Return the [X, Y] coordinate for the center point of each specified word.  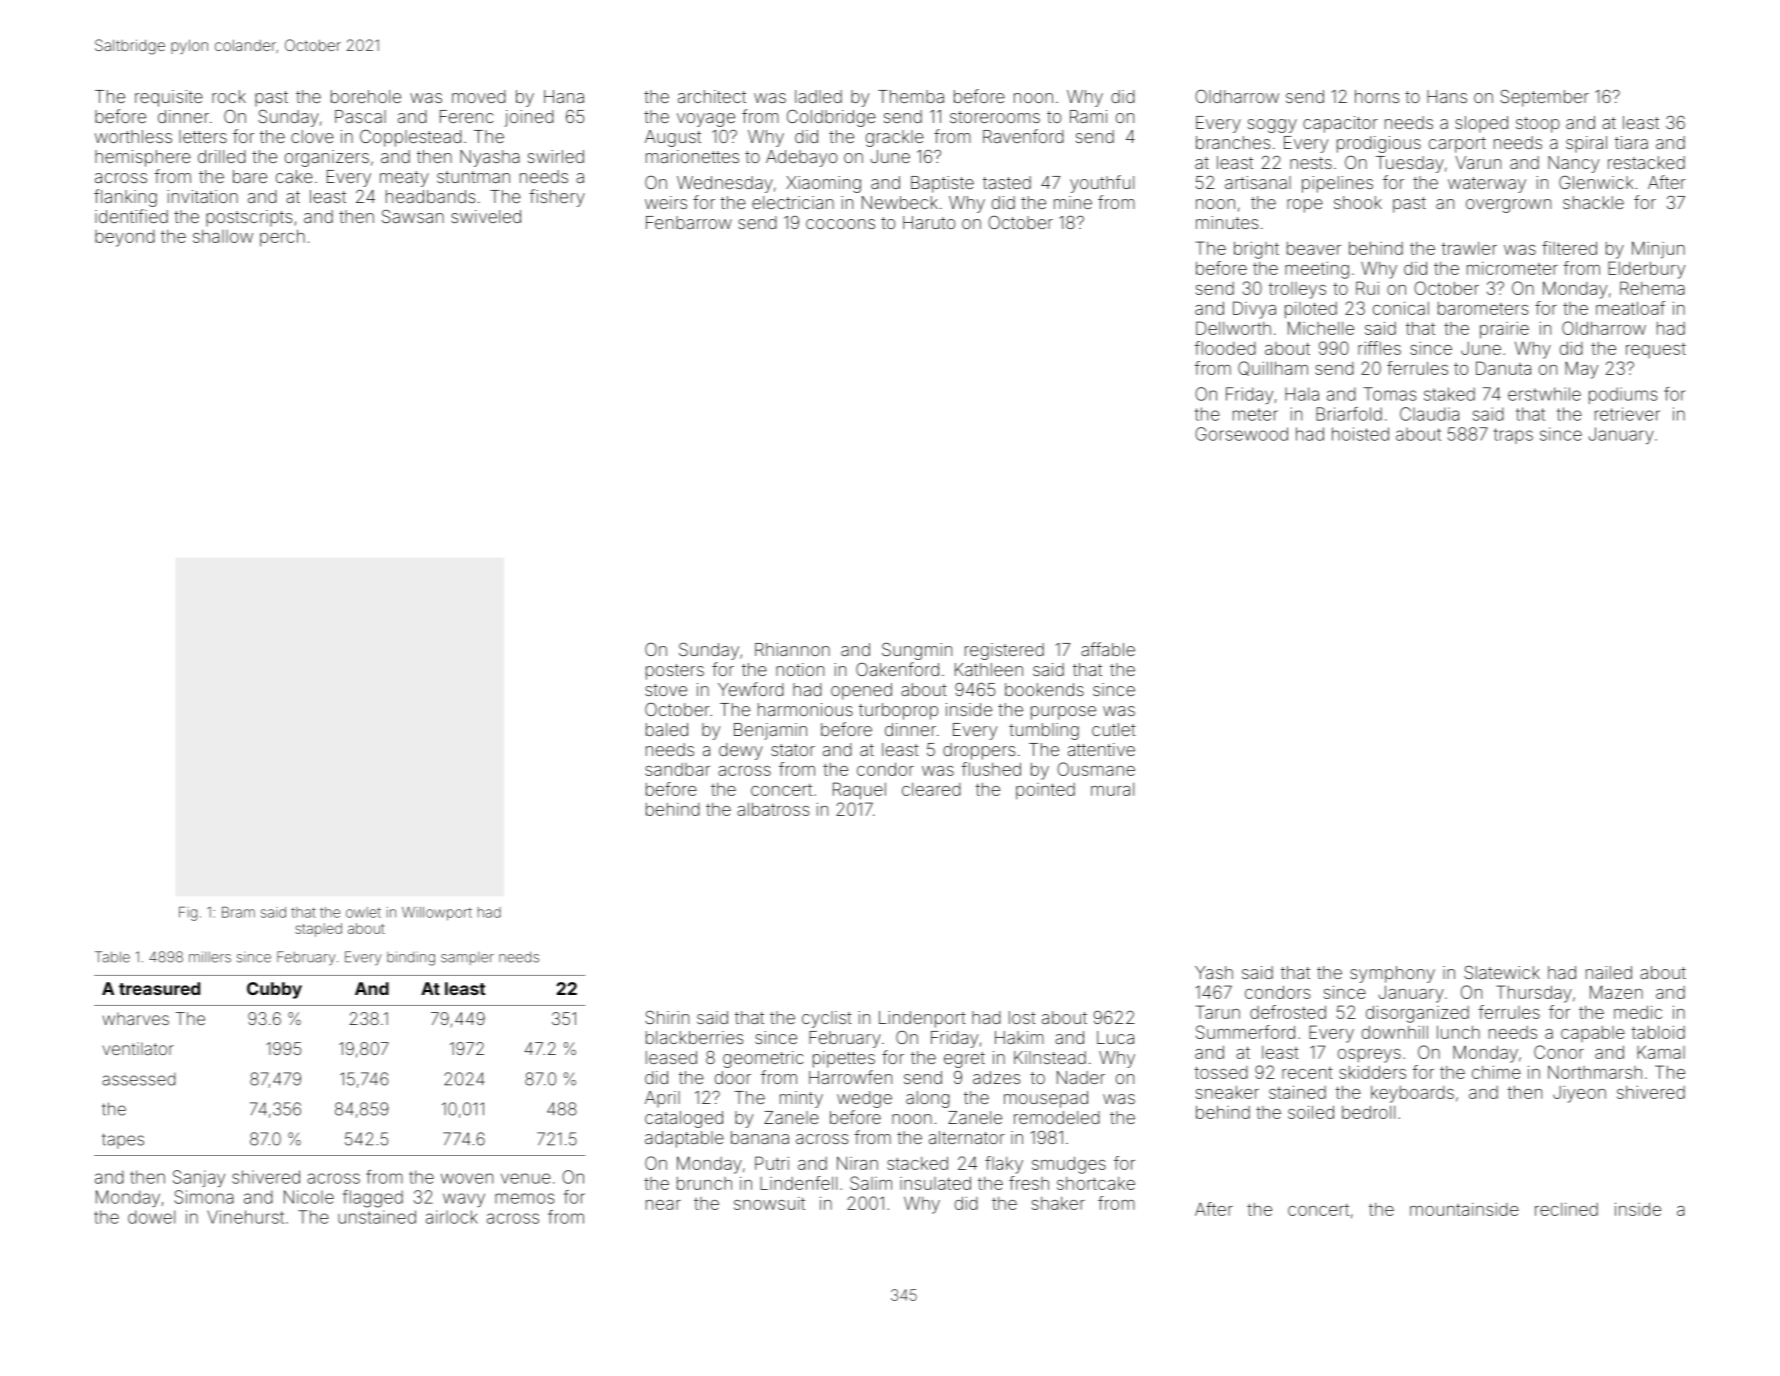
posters [675, 672]
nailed [1609, 972]
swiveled [486, 216]
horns [1377, 96]
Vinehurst [245, 1217]
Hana [564, 96]
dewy [741, 751]
